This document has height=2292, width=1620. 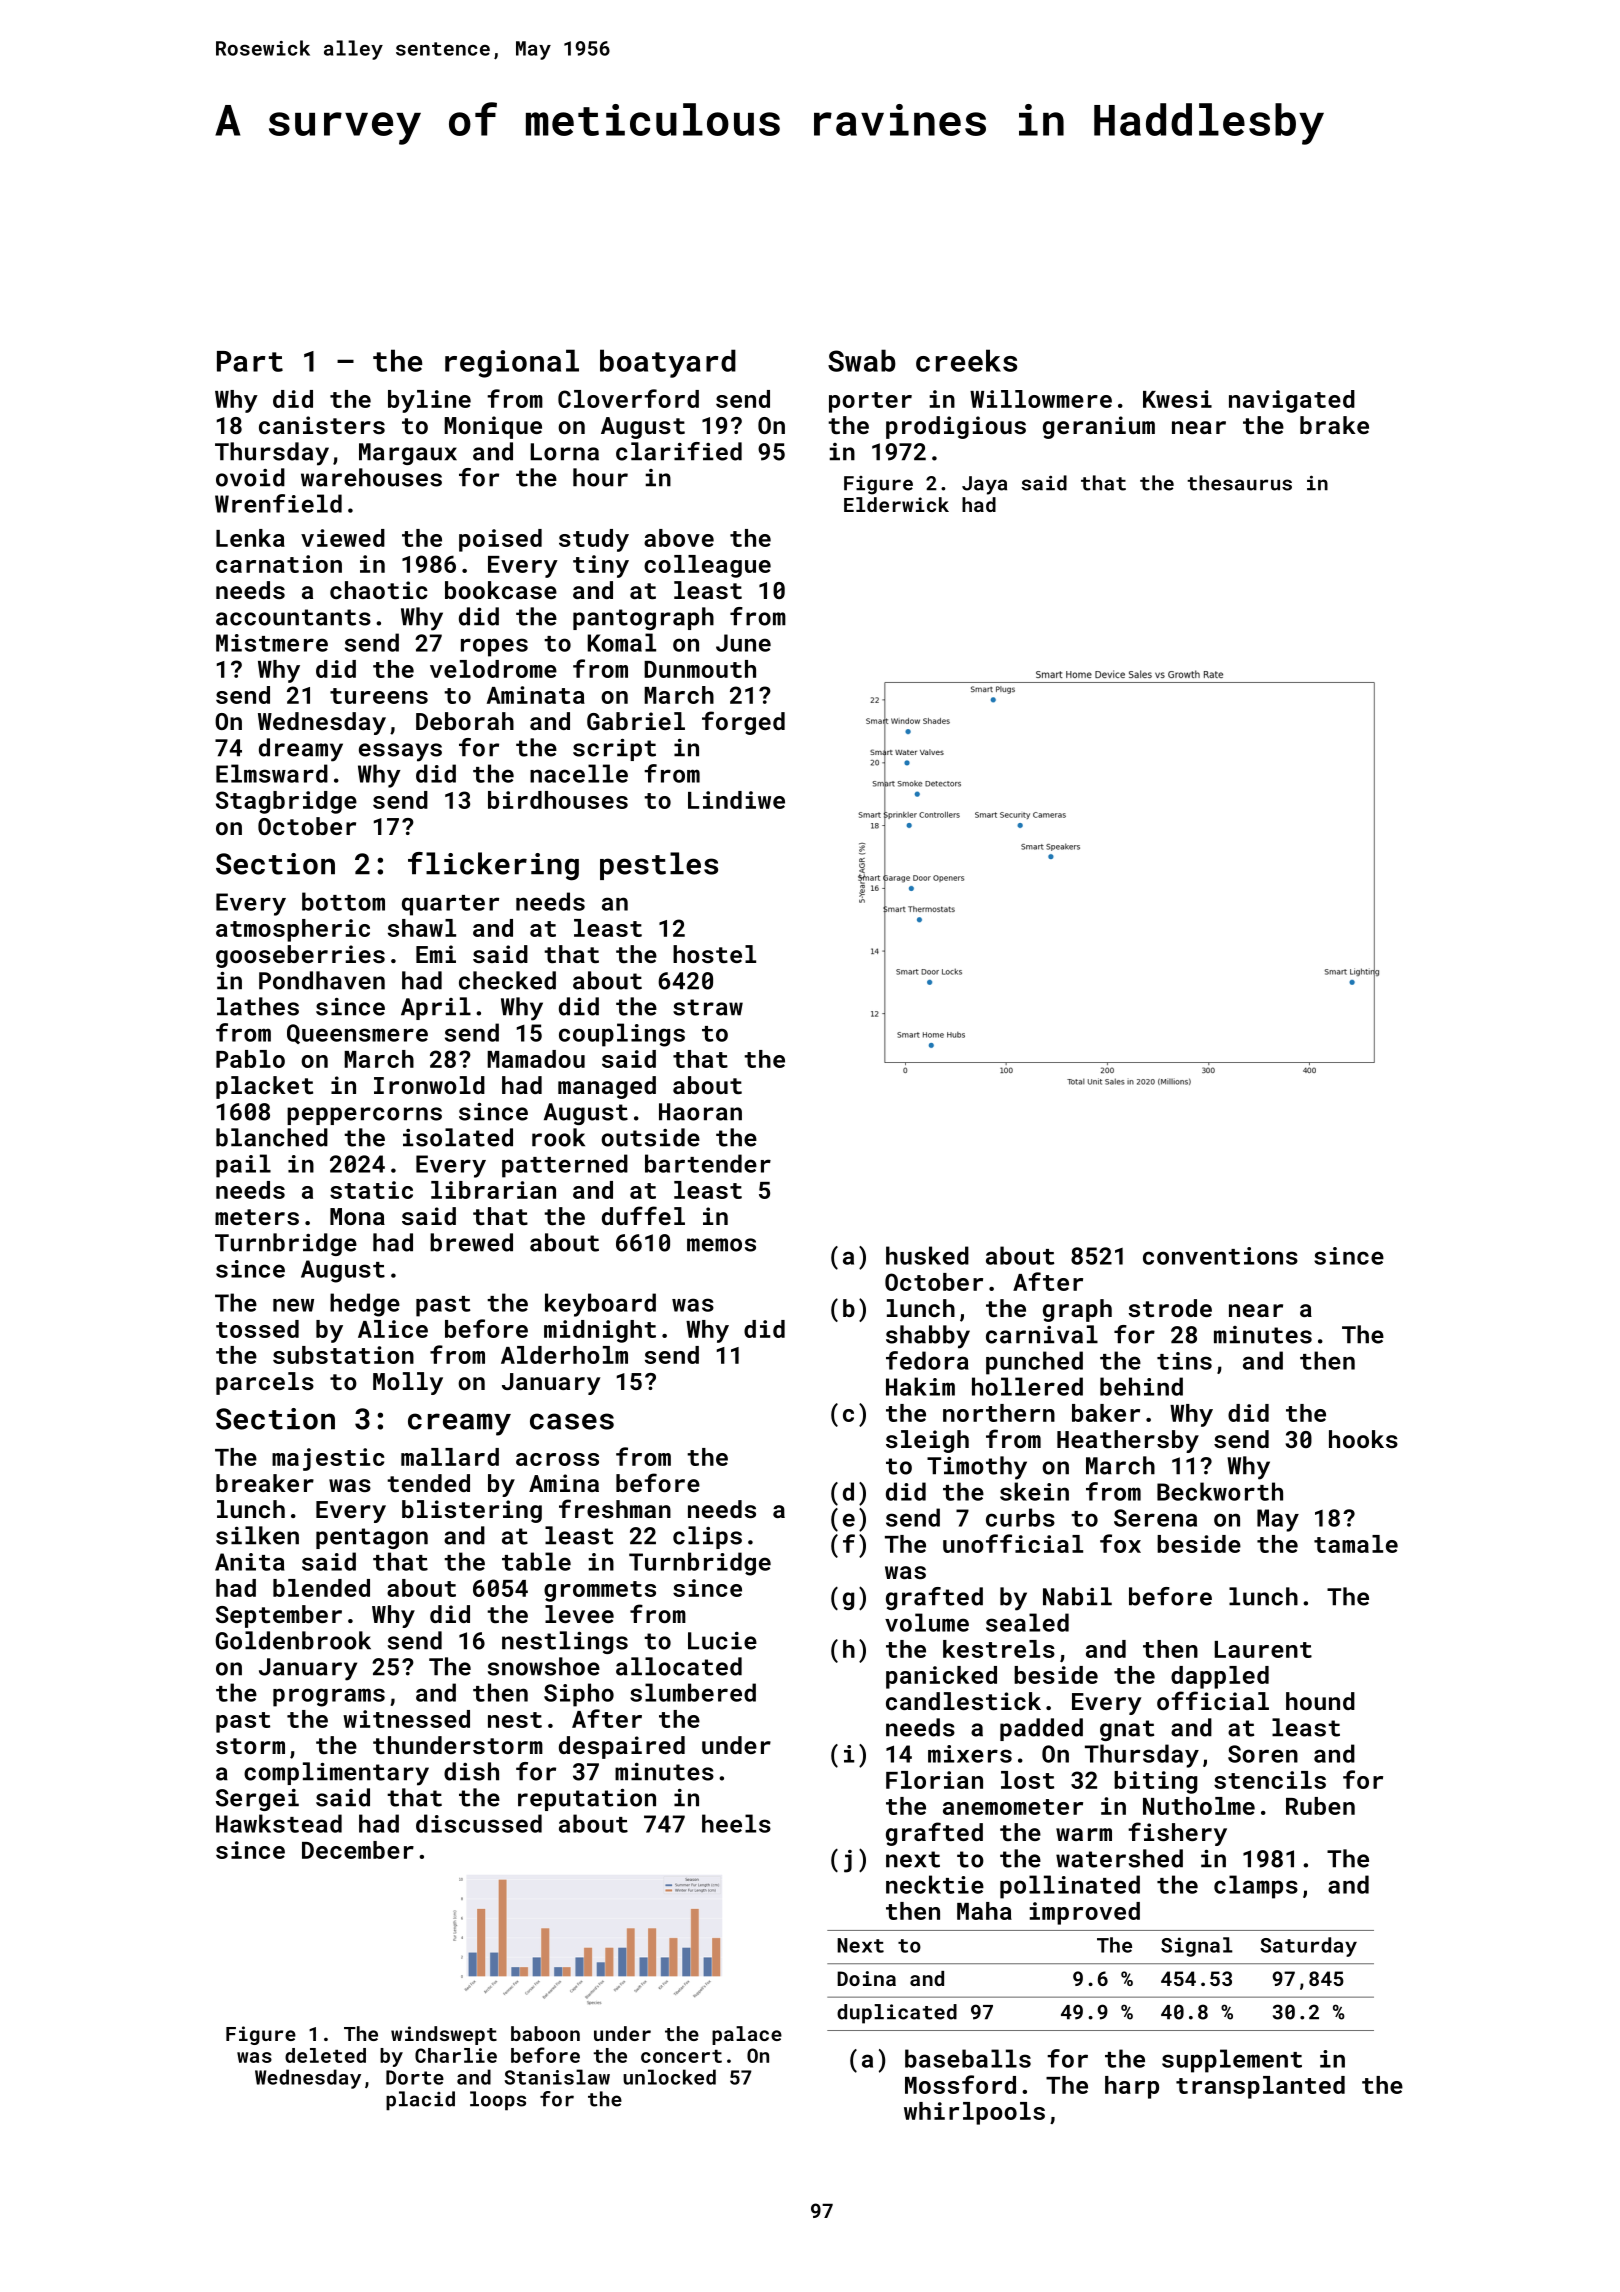 What do you see at coordinates (579, 773) in the document?
I see `nacelle` at bounding box center [579, 773].
